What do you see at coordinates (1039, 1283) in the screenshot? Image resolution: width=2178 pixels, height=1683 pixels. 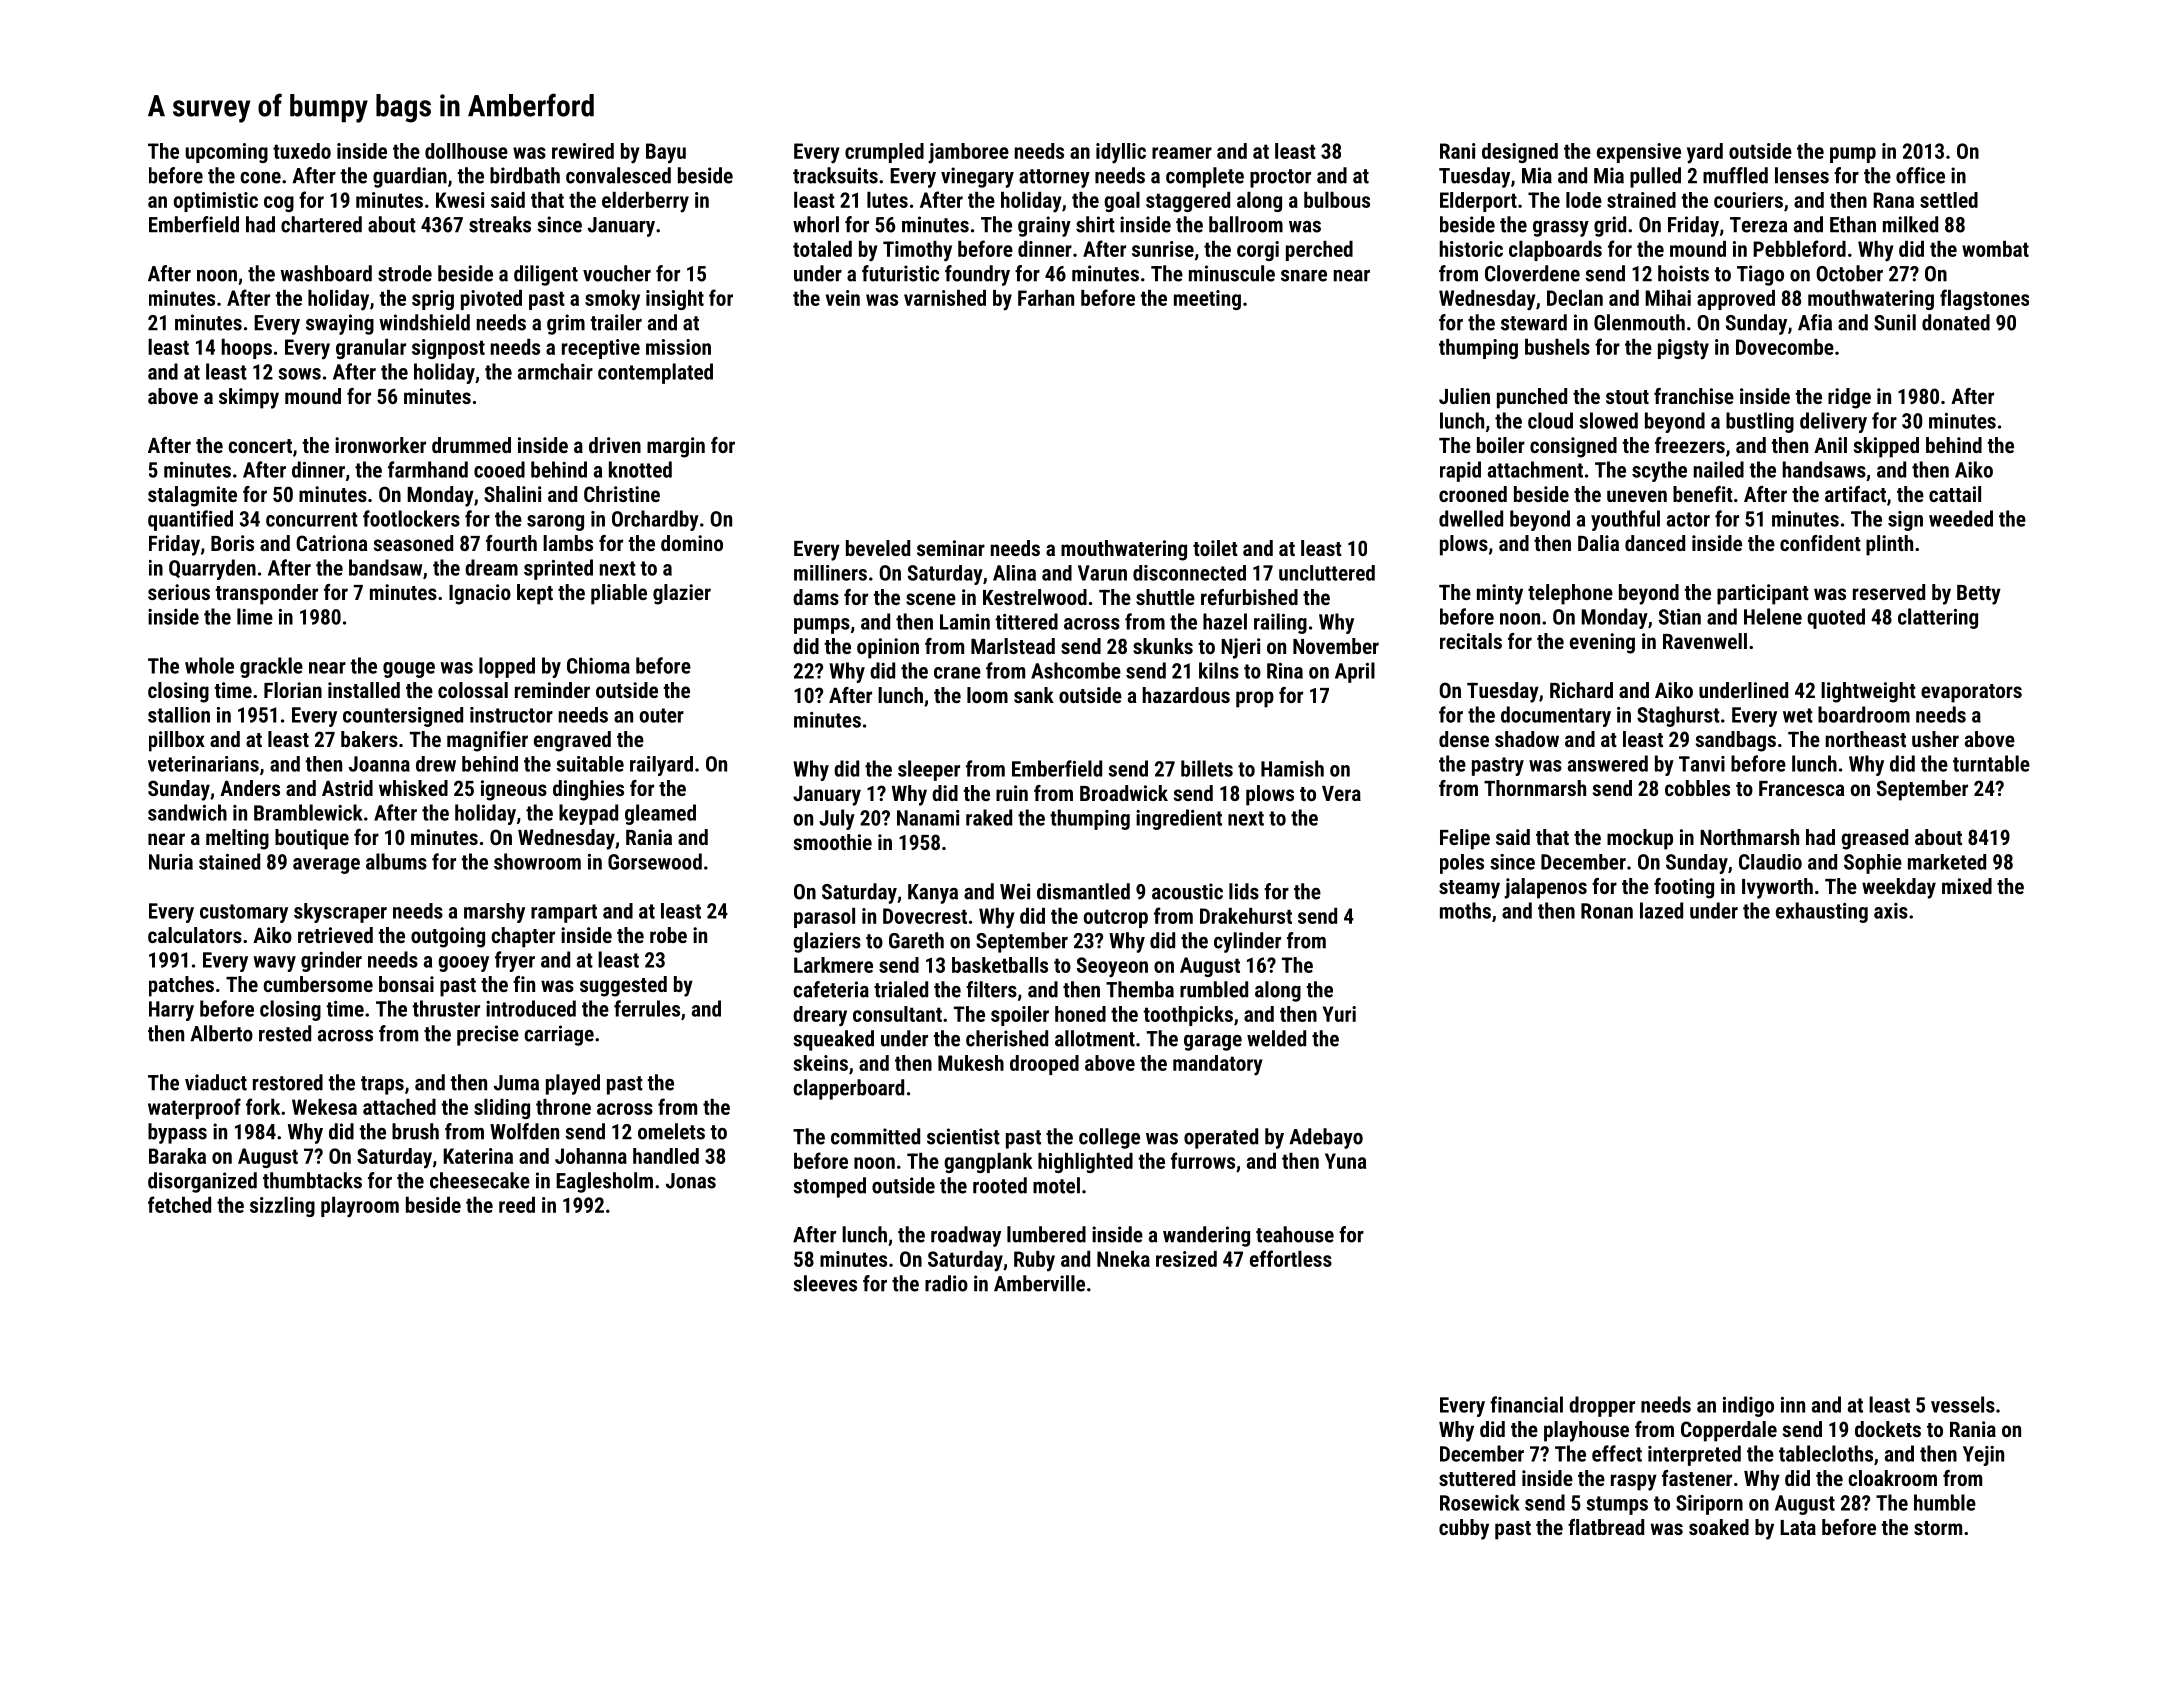 I see `Amberville` at bounding box center [1039, 1283].
